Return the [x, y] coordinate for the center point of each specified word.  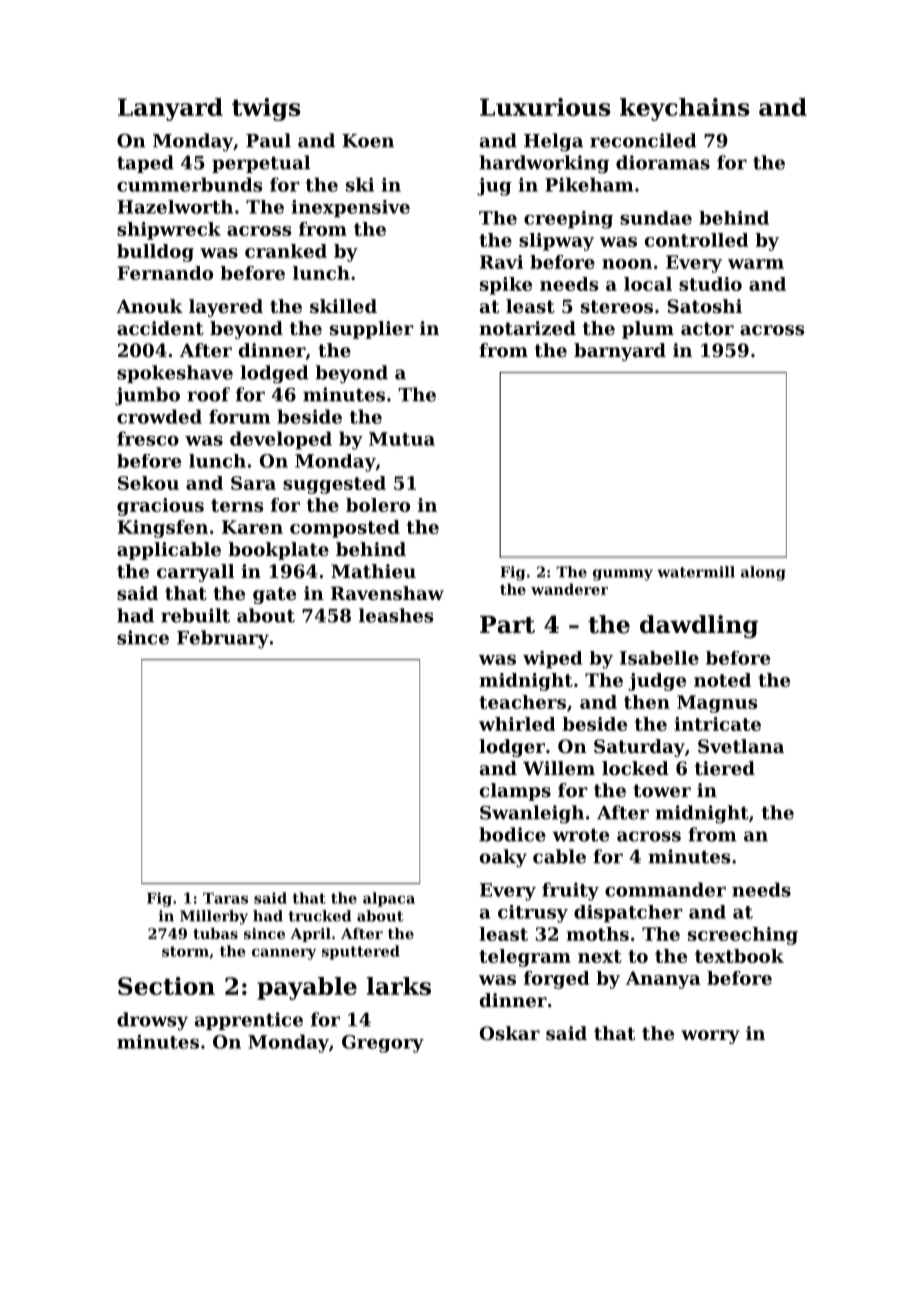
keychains [684, 109]
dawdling [699, 626]
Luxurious [545, 107]
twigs [266, 109]
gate [274, 595]
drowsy [152, 1021]
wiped [552, 660]
